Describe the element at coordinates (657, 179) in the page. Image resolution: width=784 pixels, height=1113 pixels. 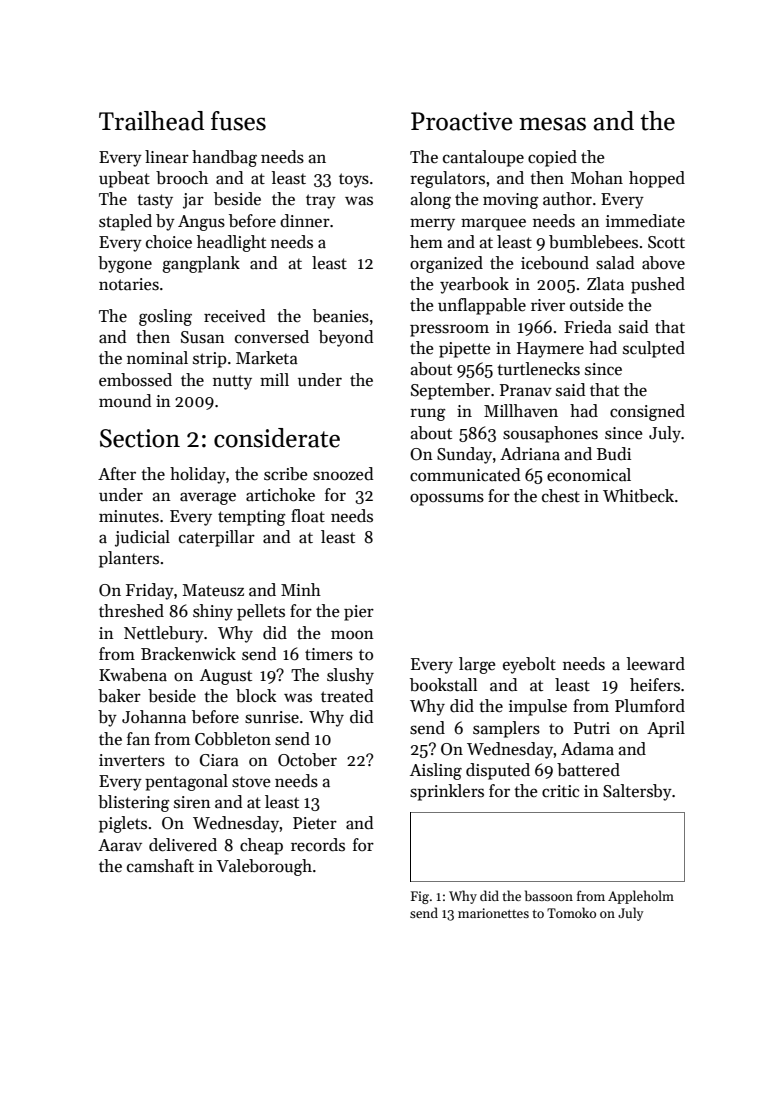
I see `hopped` at that location.
